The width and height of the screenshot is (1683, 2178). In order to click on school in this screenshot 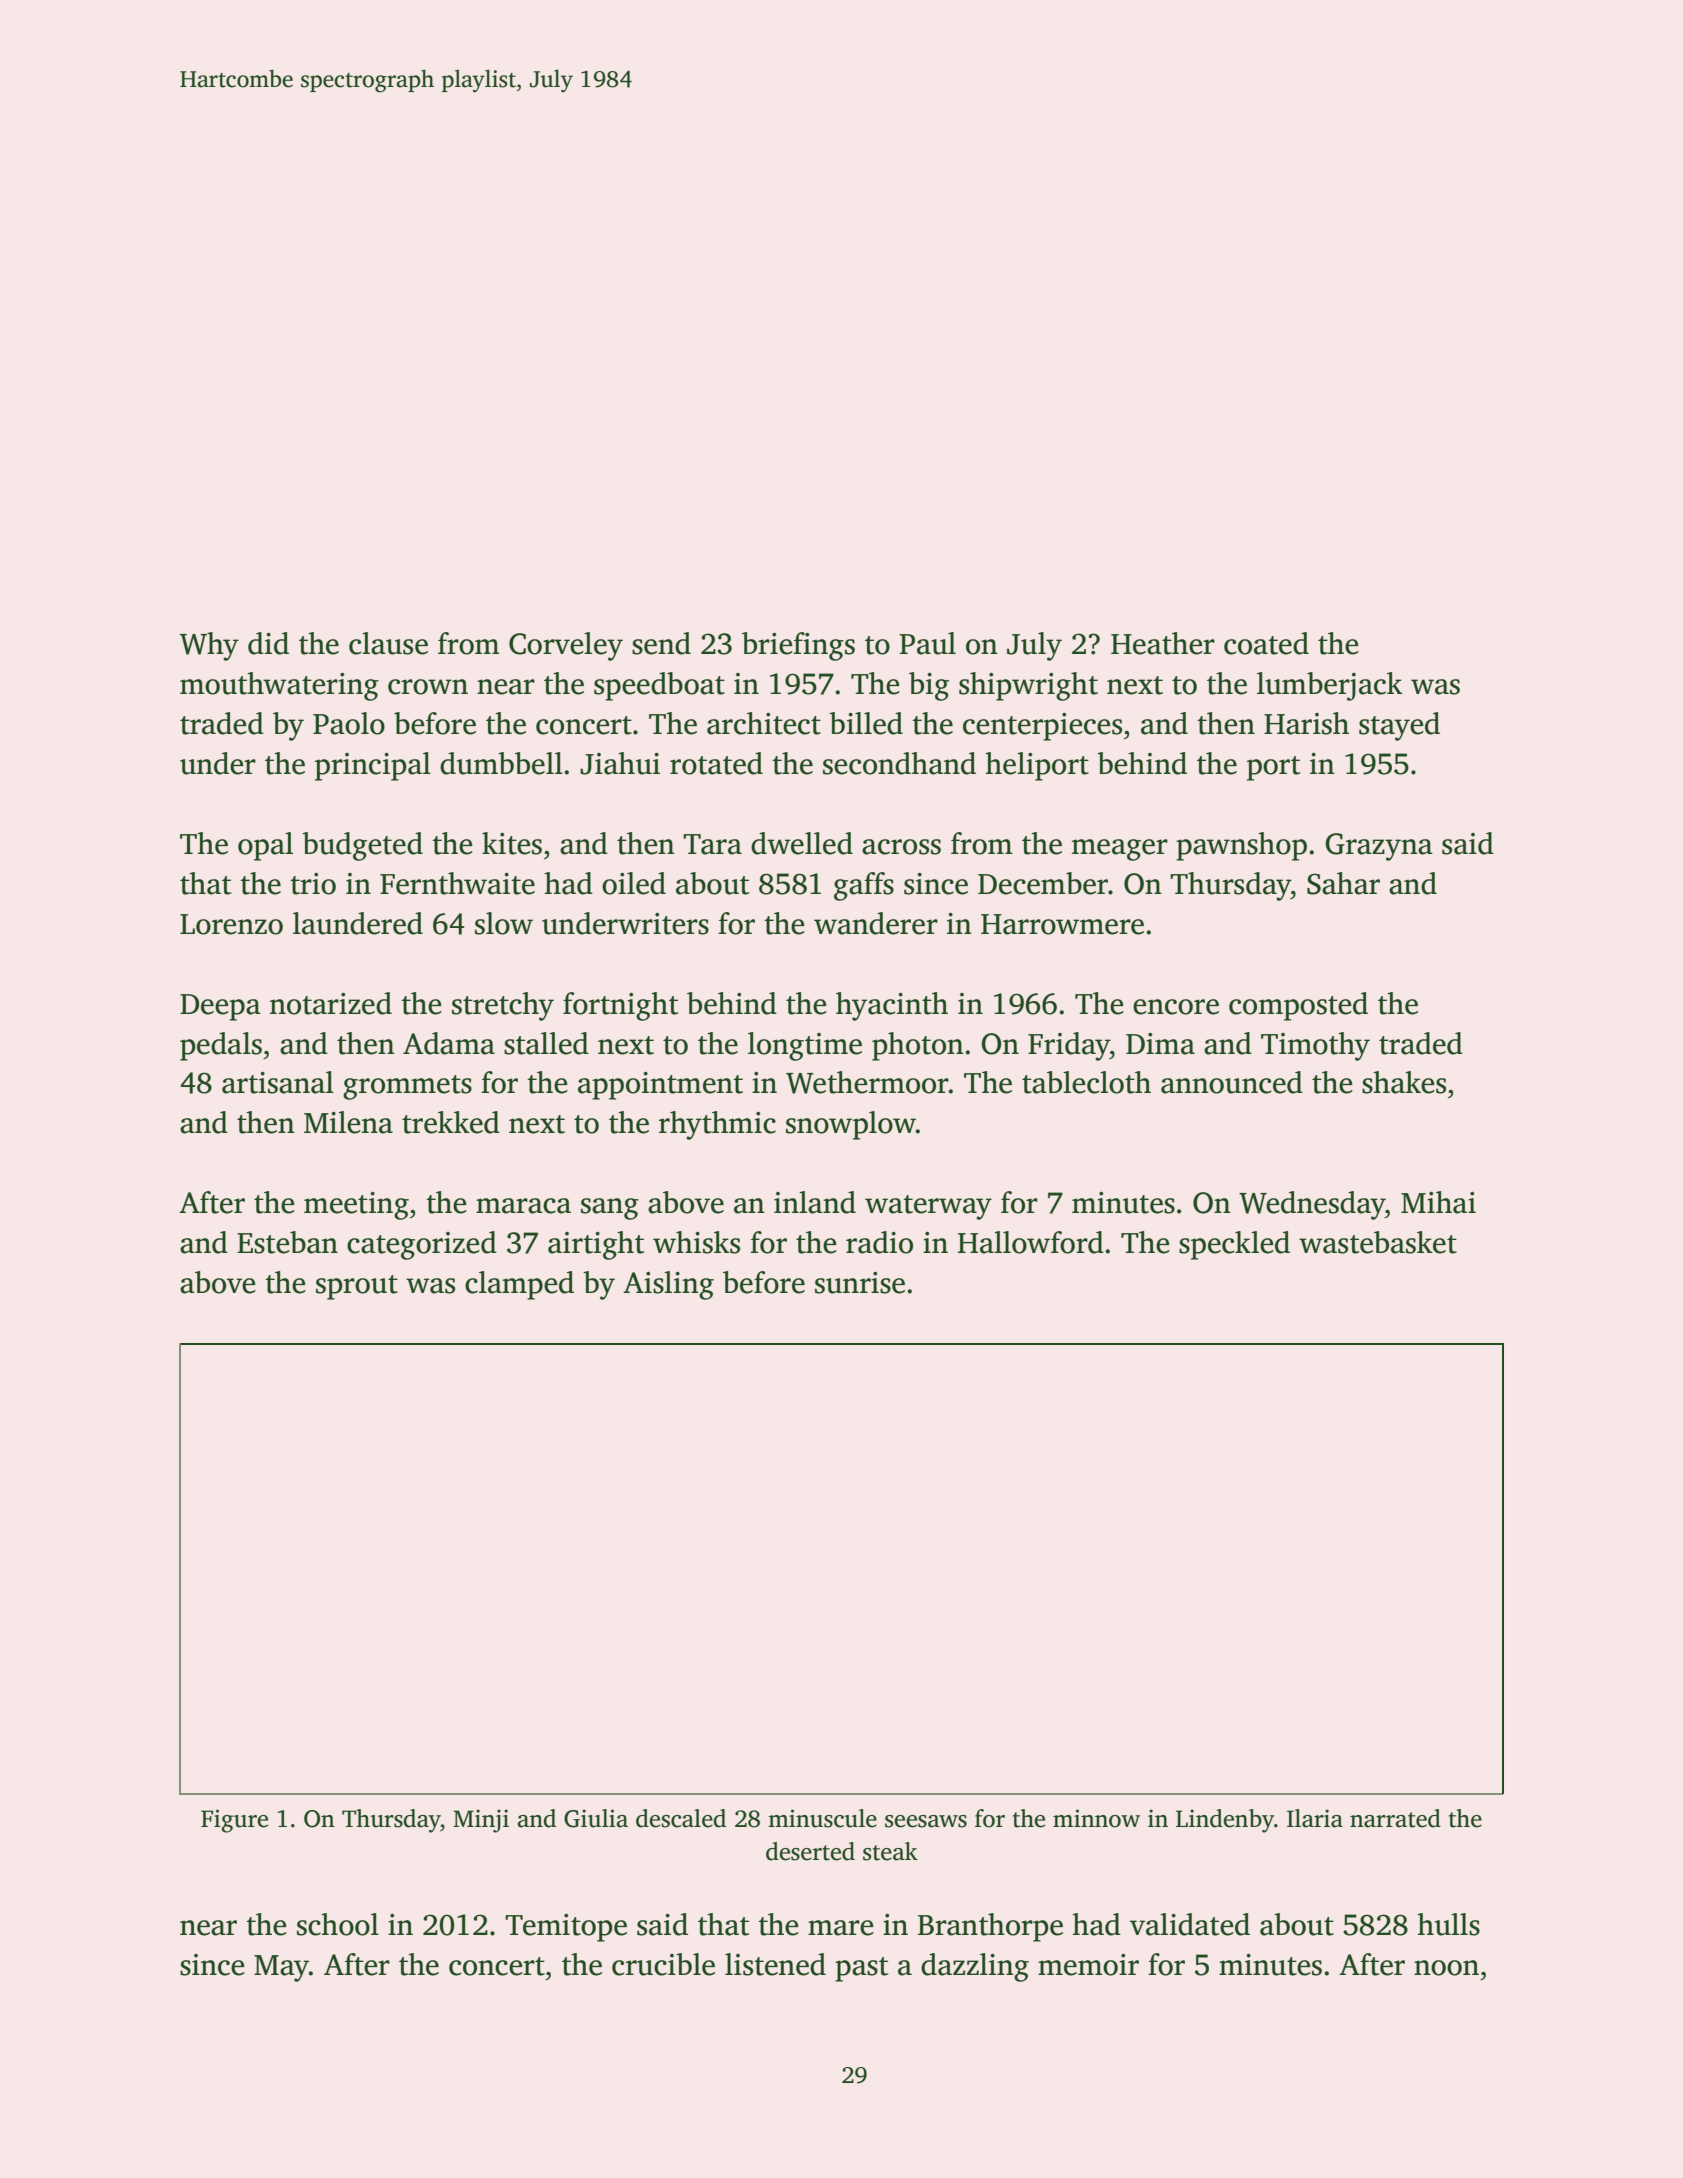, I will do `click(338, 1924)`.
